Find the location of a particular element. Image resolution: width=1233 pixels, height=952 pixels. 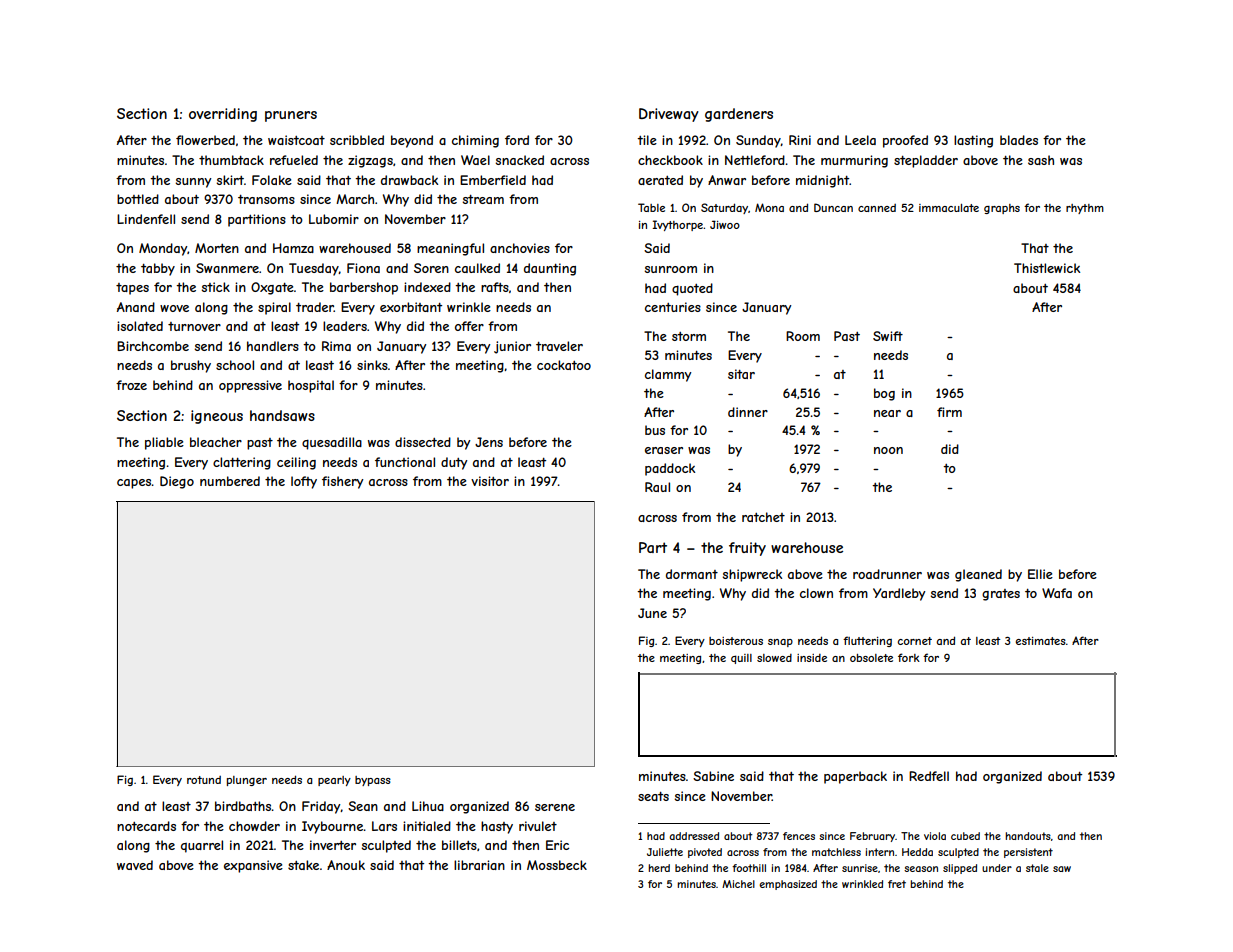

firm is located at coordinates (949, 412).
